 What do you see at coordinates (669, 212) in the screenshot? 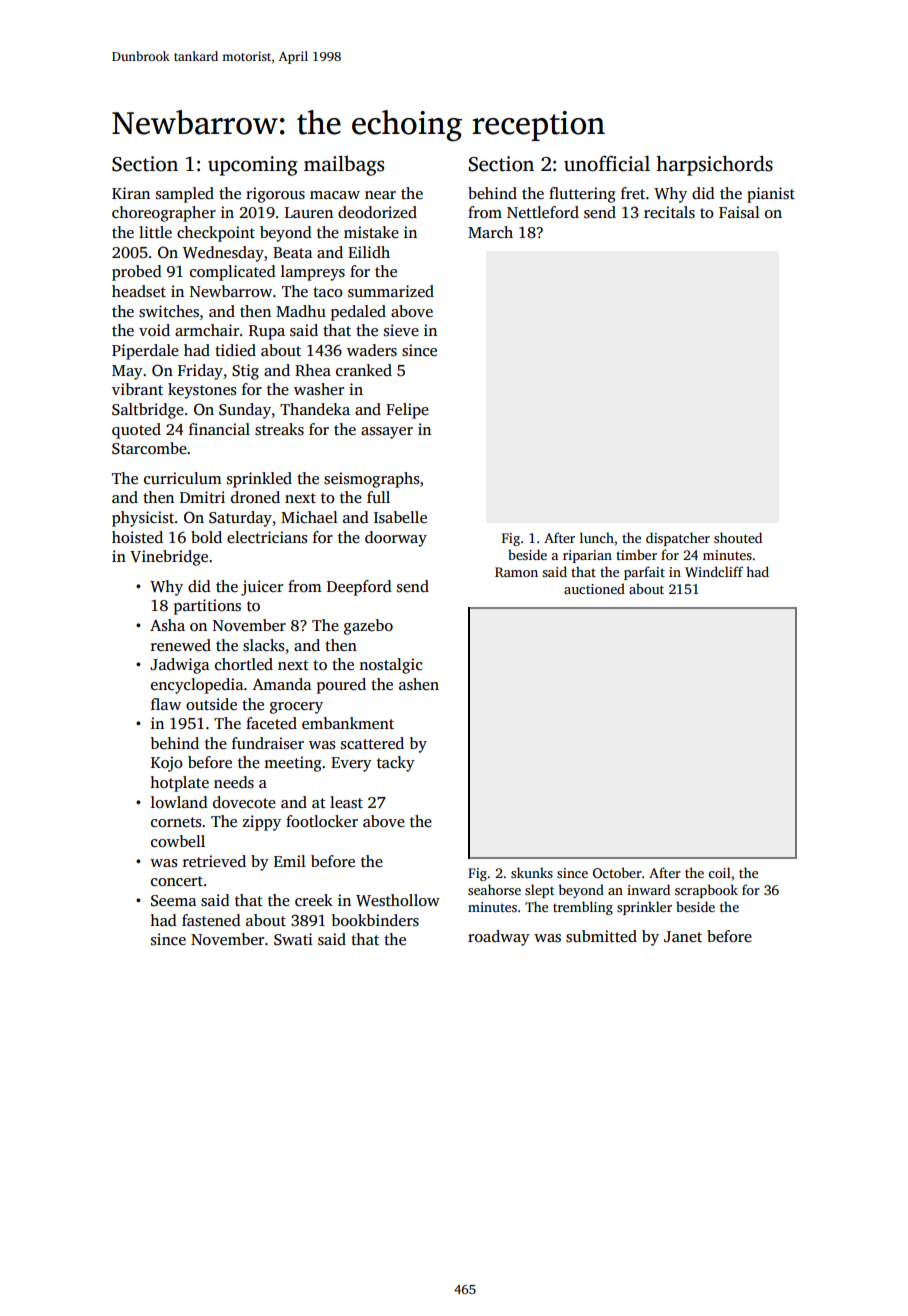
I see `recitals` at bounding box center [669, 212].
